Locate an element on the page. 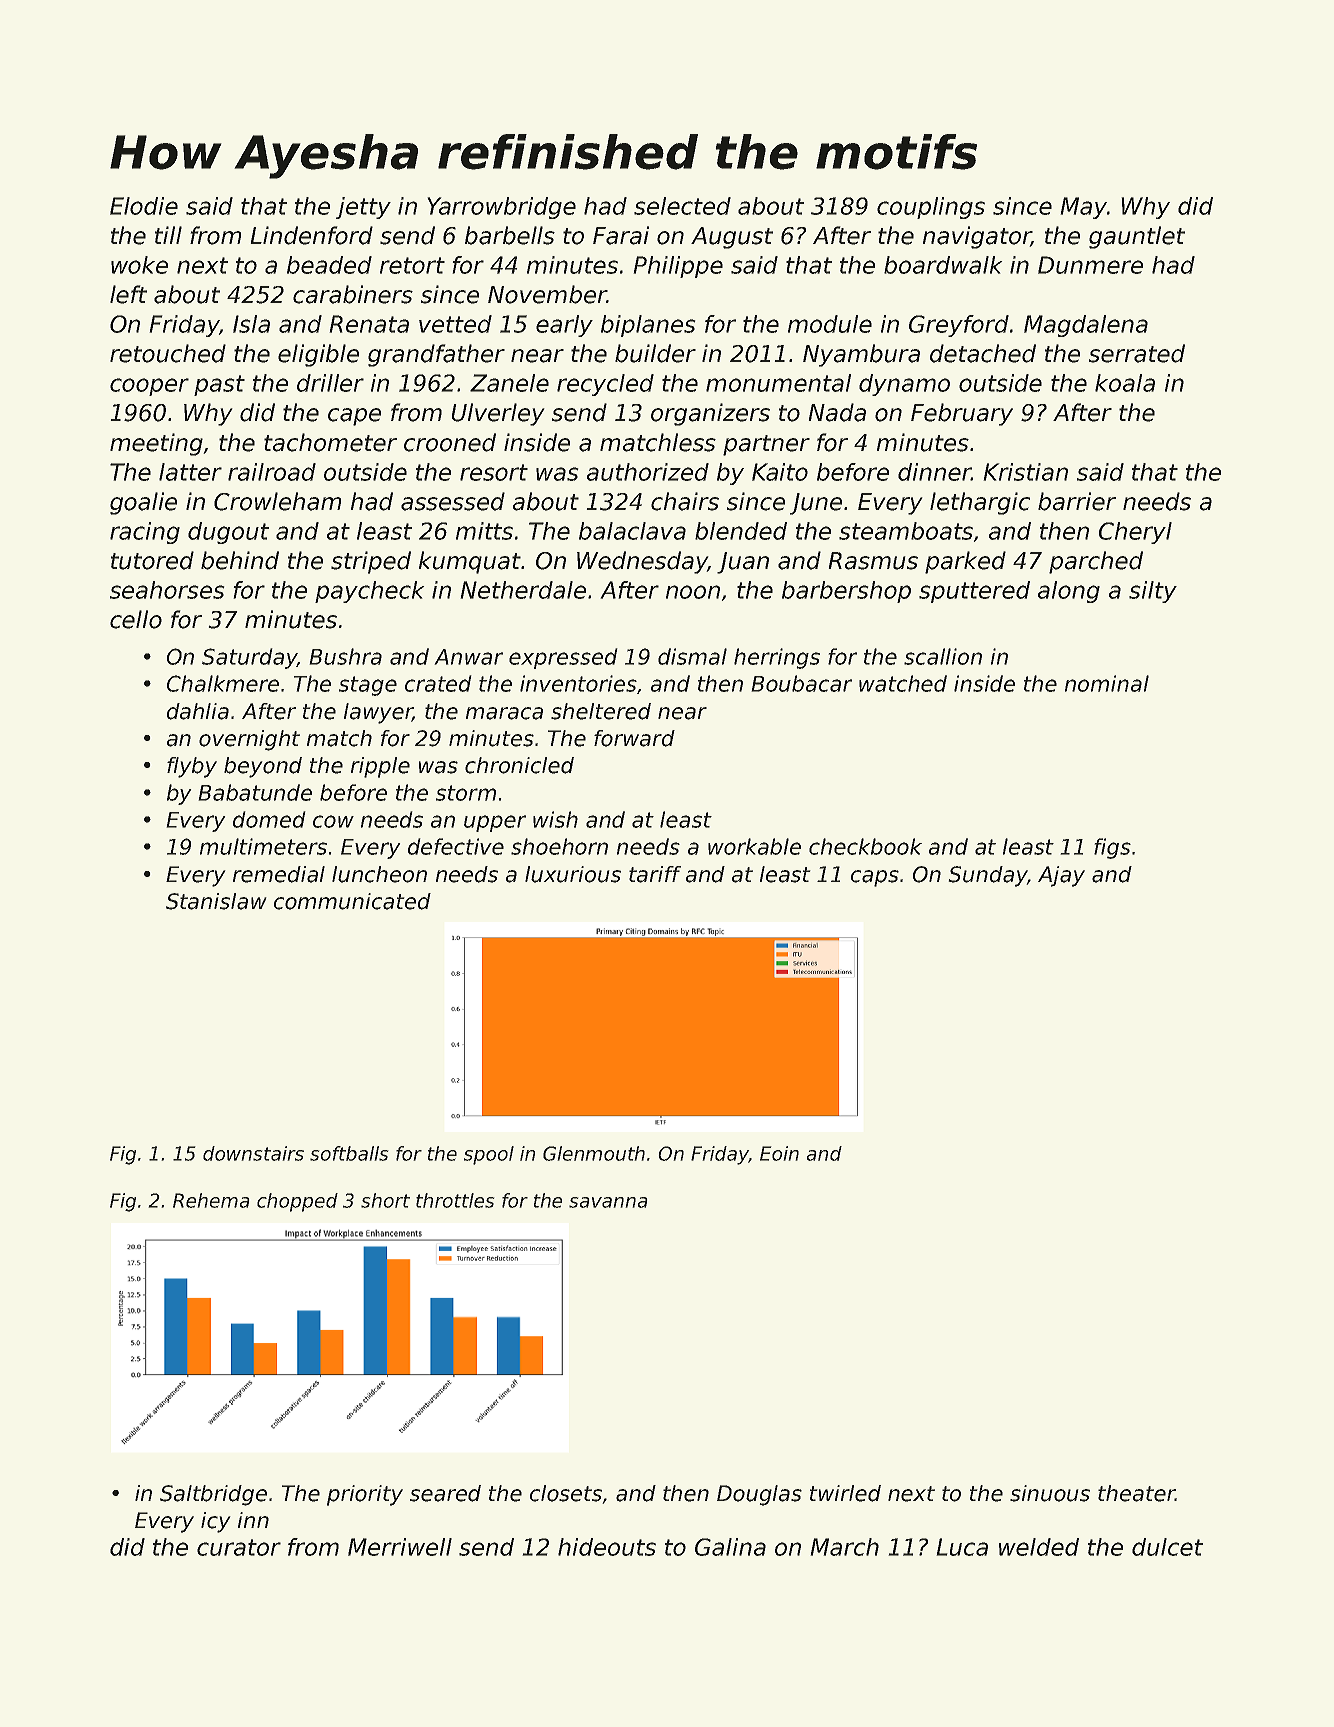  Rehema is located at coordinates (211, 1200).
